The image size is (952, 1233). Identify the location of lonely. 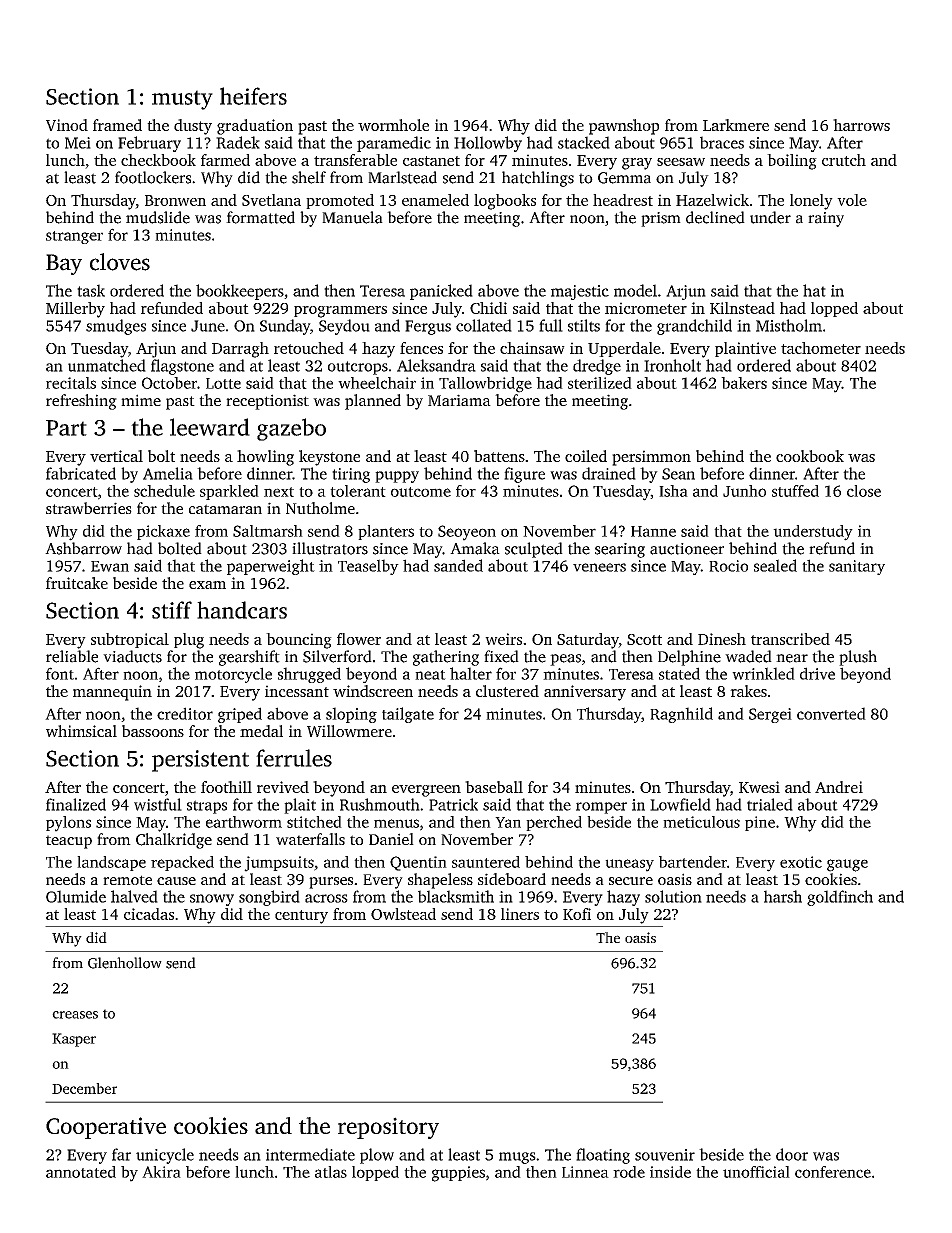
(811, 202).
